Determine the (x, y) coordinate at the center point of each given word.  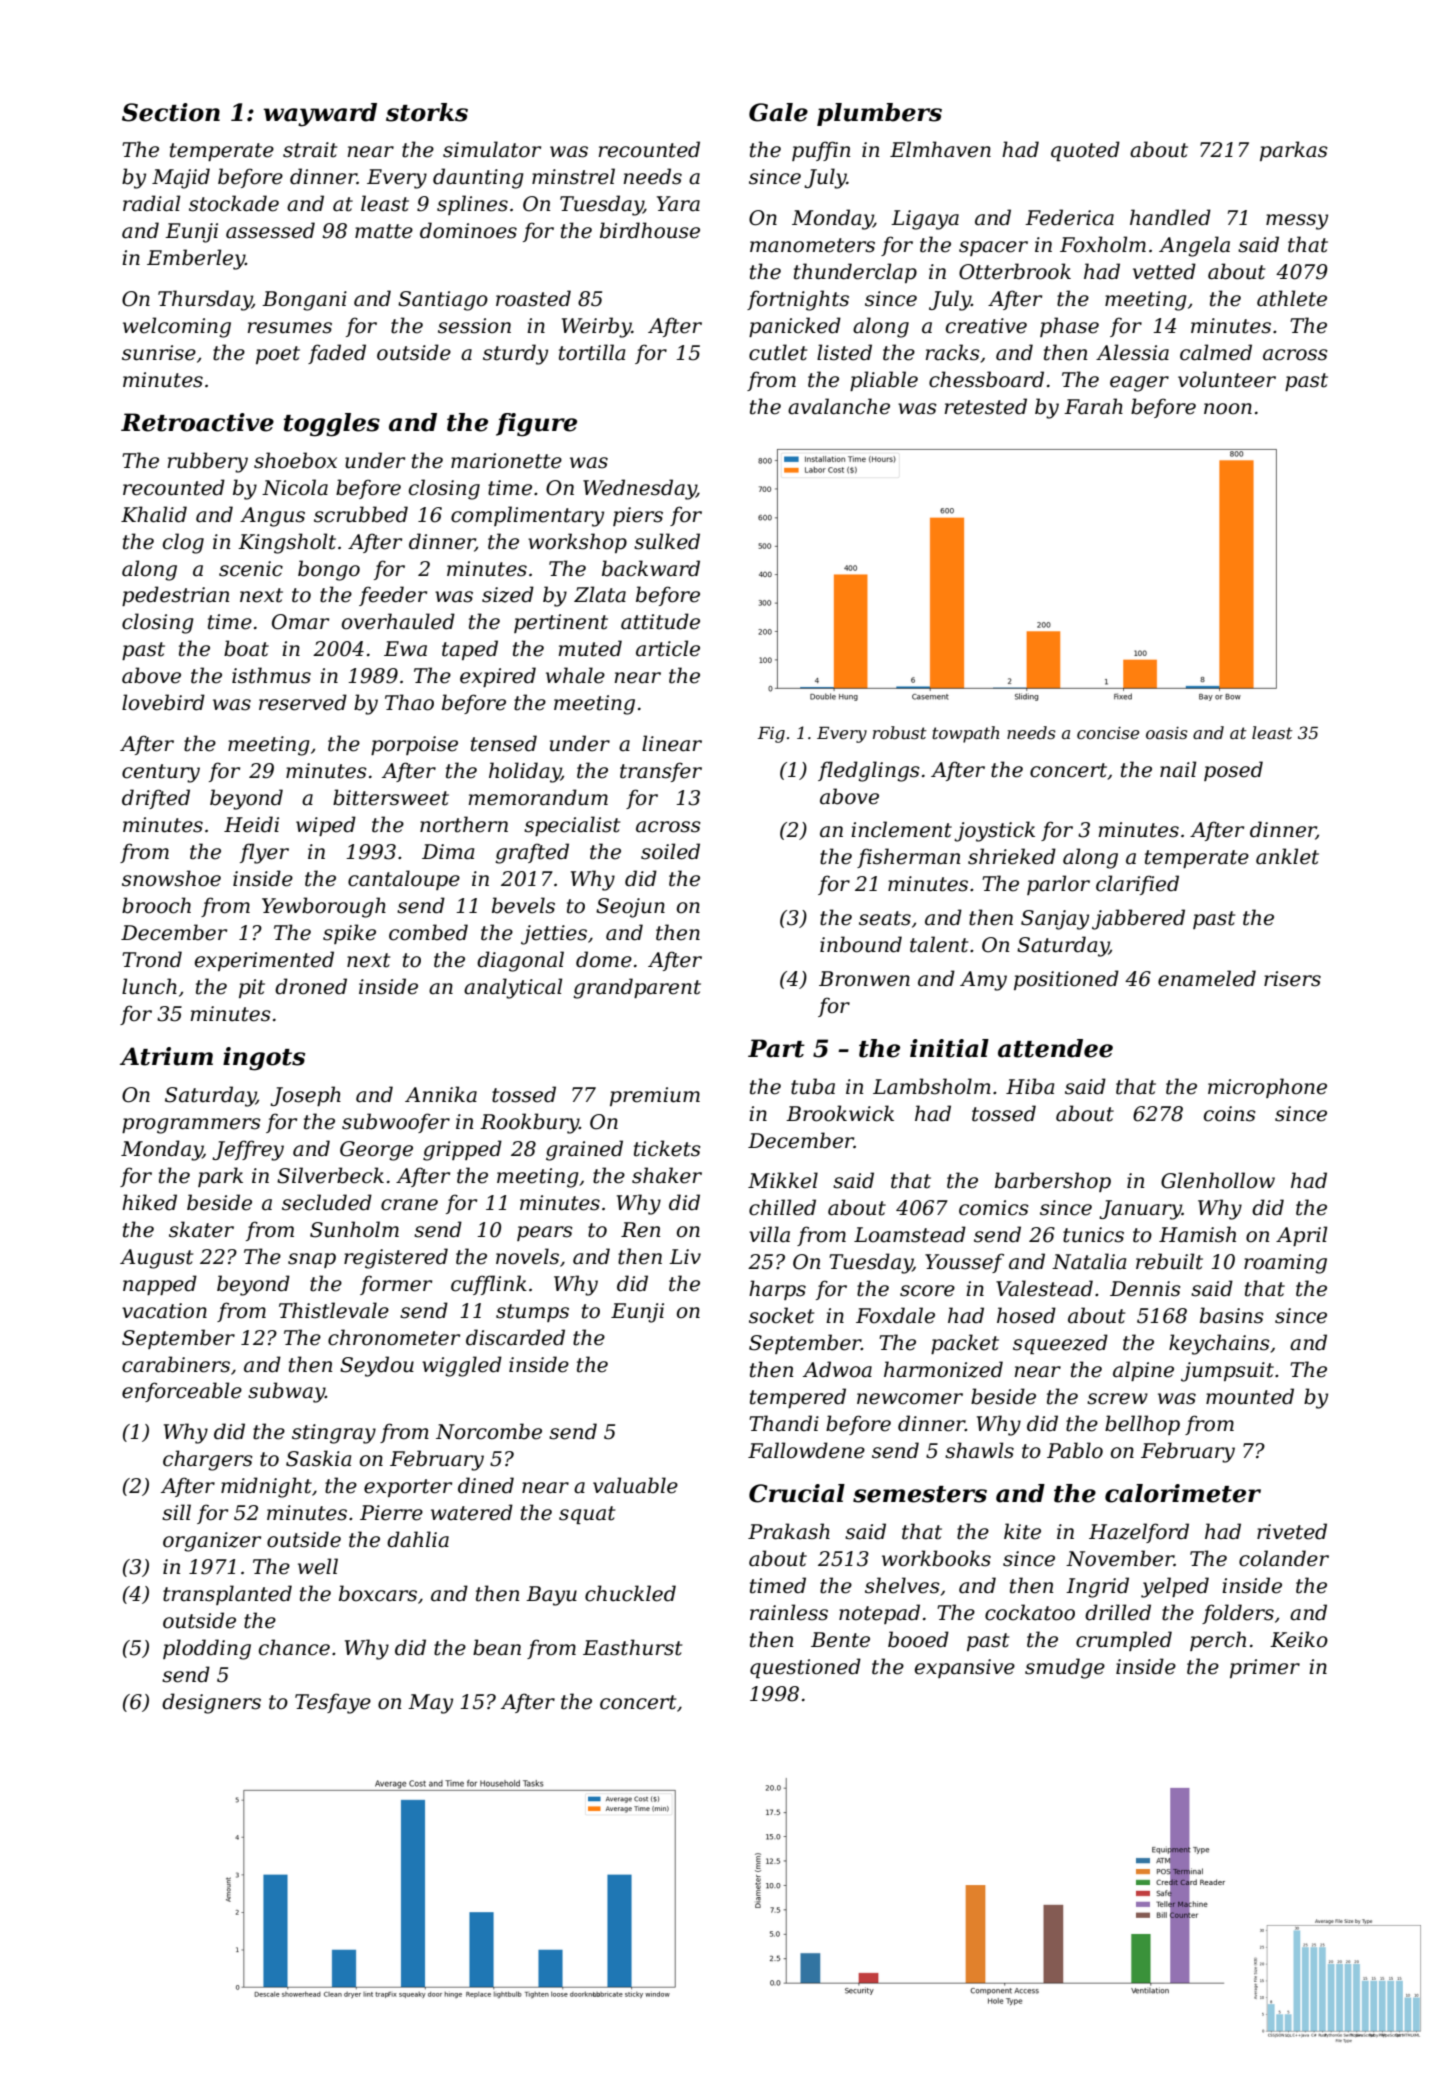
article (668, 648)
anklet (1287, 856)
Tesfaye (333, 1703)
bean (497, 1647)
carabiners (176, 1364)
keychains (1219, 1344)
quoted (1085, 151)
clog (183, 543)
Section (171, 112)
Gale (778, 112)
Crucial (797, 1493)
